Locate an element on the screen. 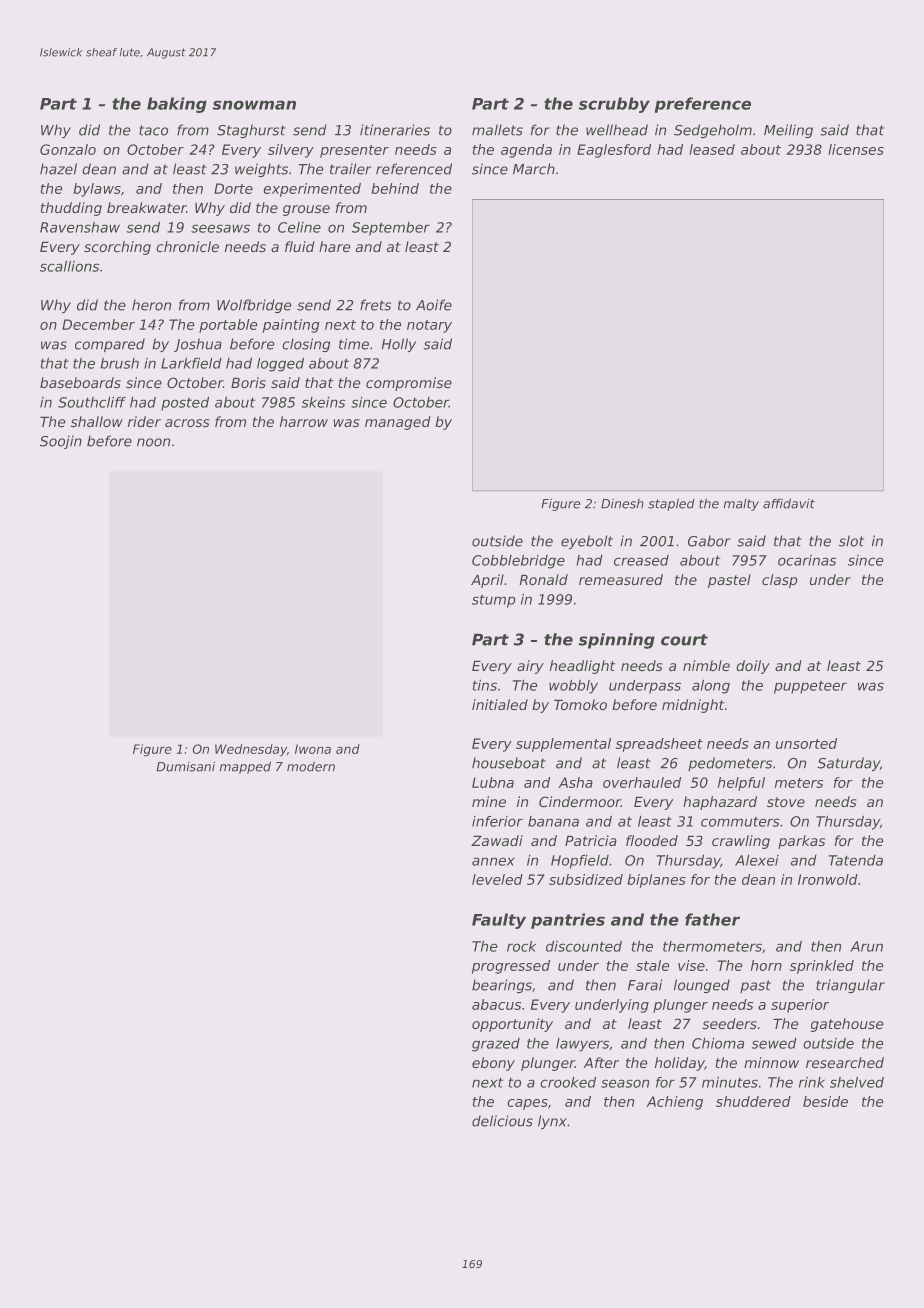  abacus is located at coordinates (496, 1004).
